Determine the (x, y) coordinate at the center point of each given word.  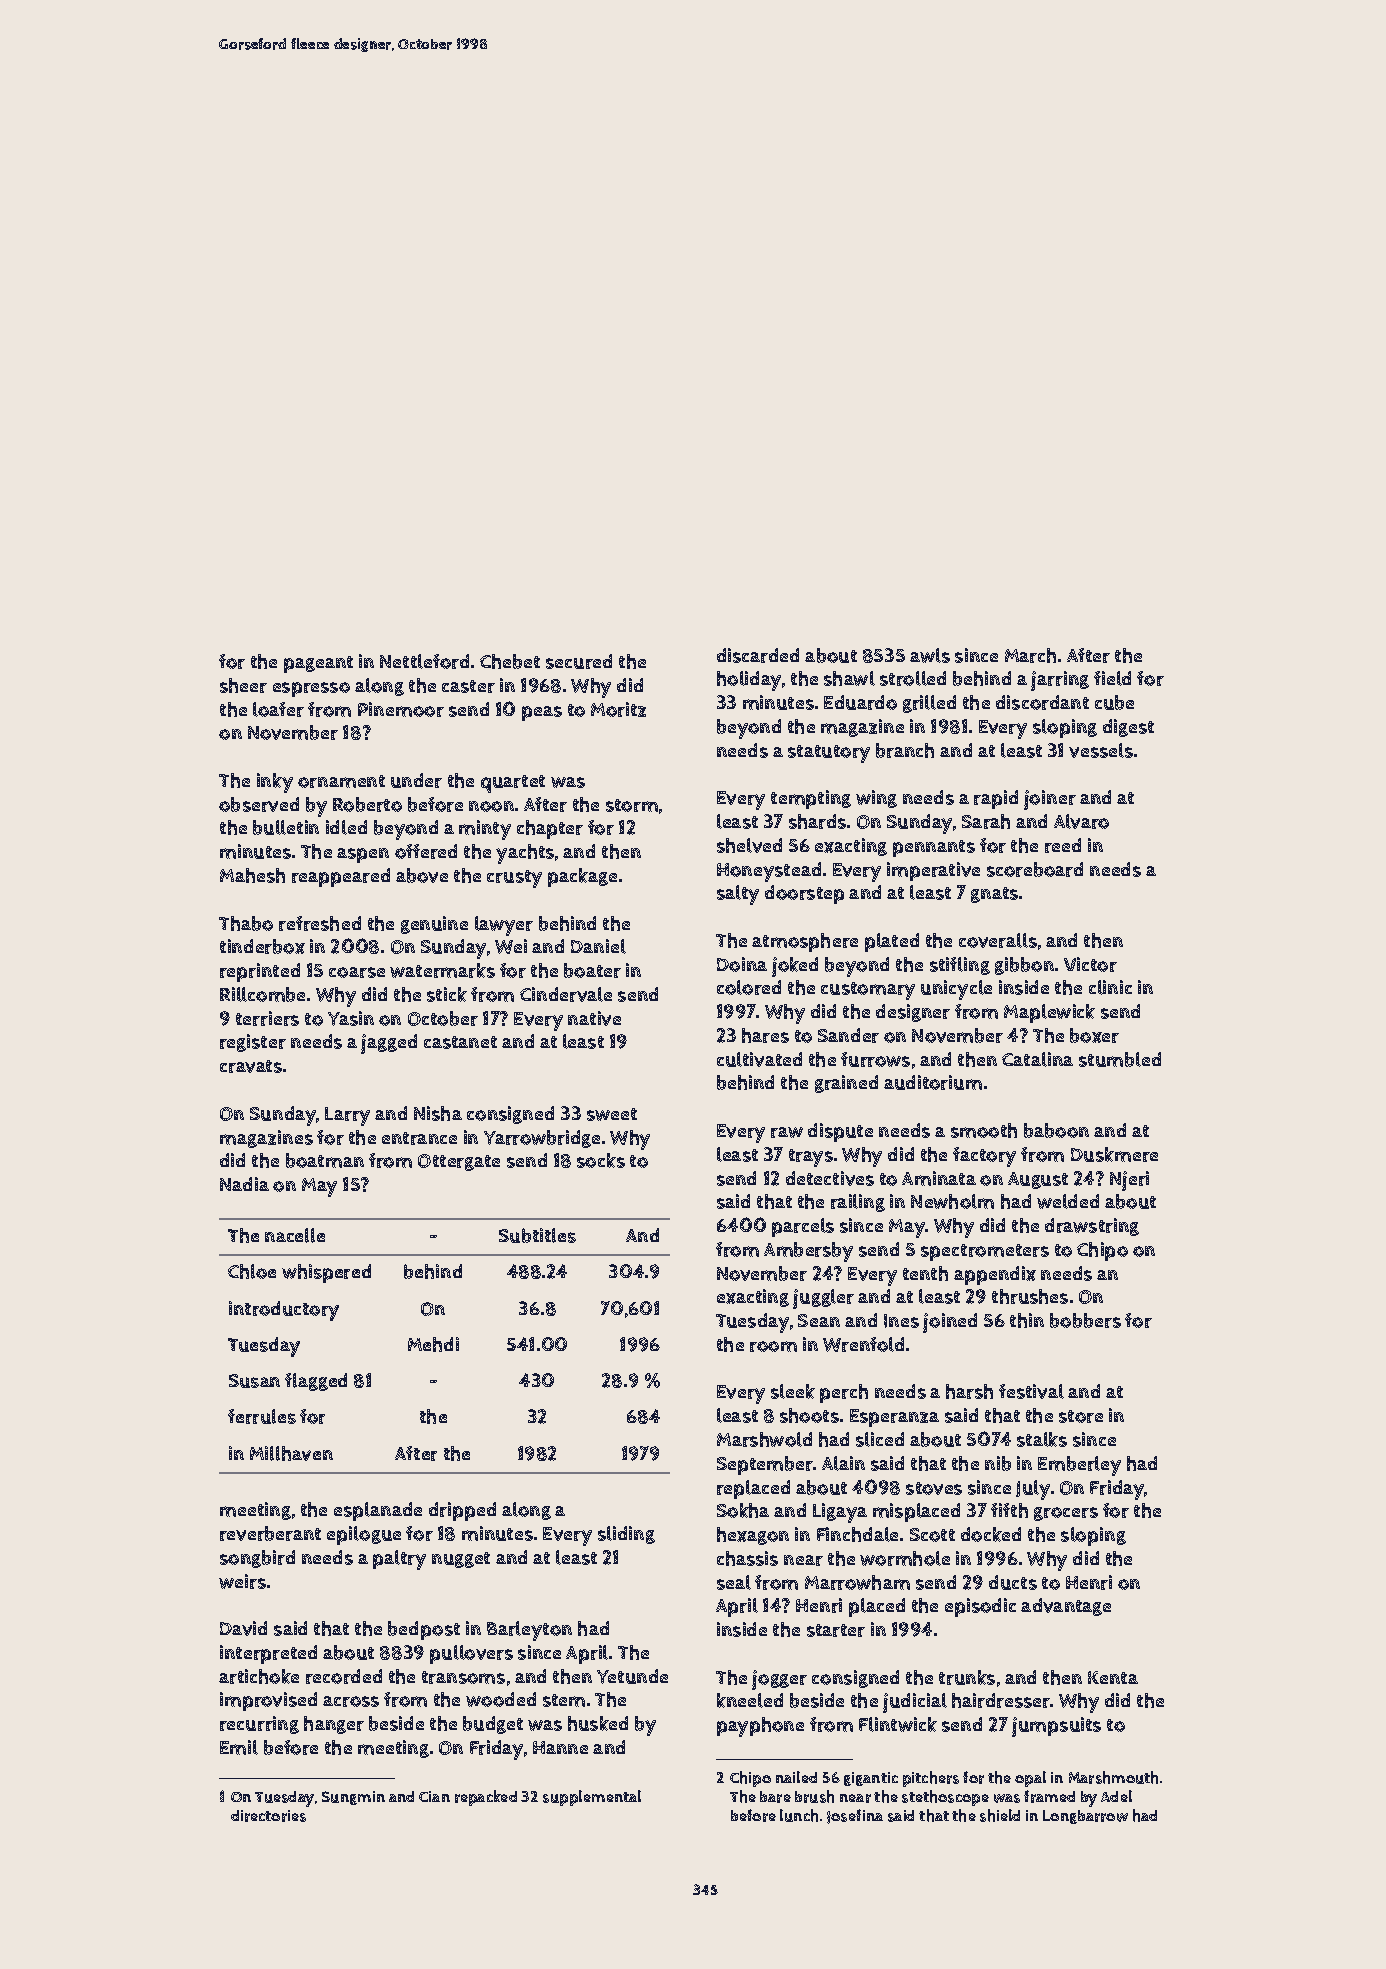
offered (426, 851)
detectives (830, 1178)
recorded (344, 1676)
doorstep (804, 894)
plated (892, 942)
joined (950, 1323)
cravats (251, 1066)
